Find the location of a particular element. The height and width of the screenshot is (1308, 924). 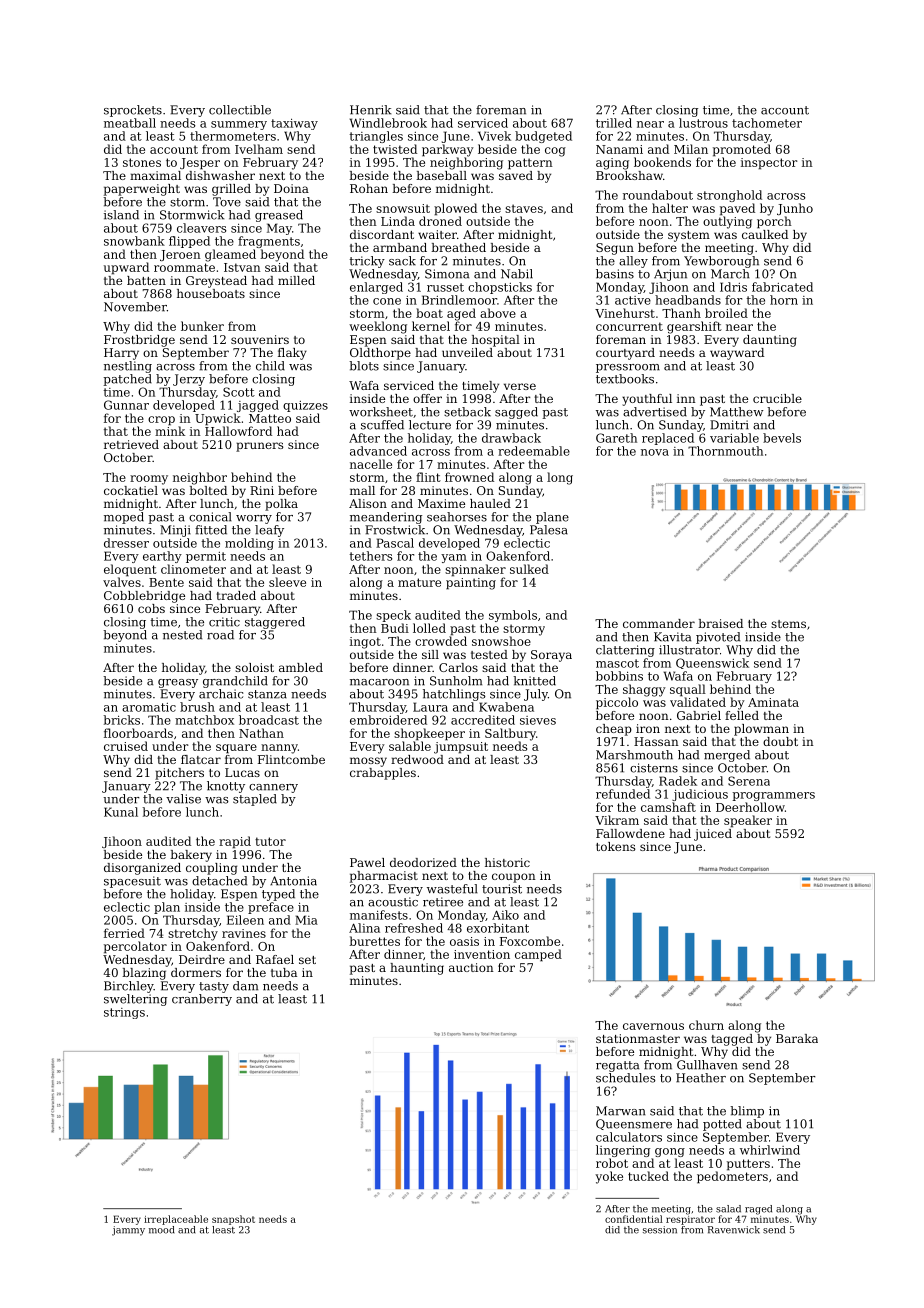

Scott is located at coordinates (239, 392).
